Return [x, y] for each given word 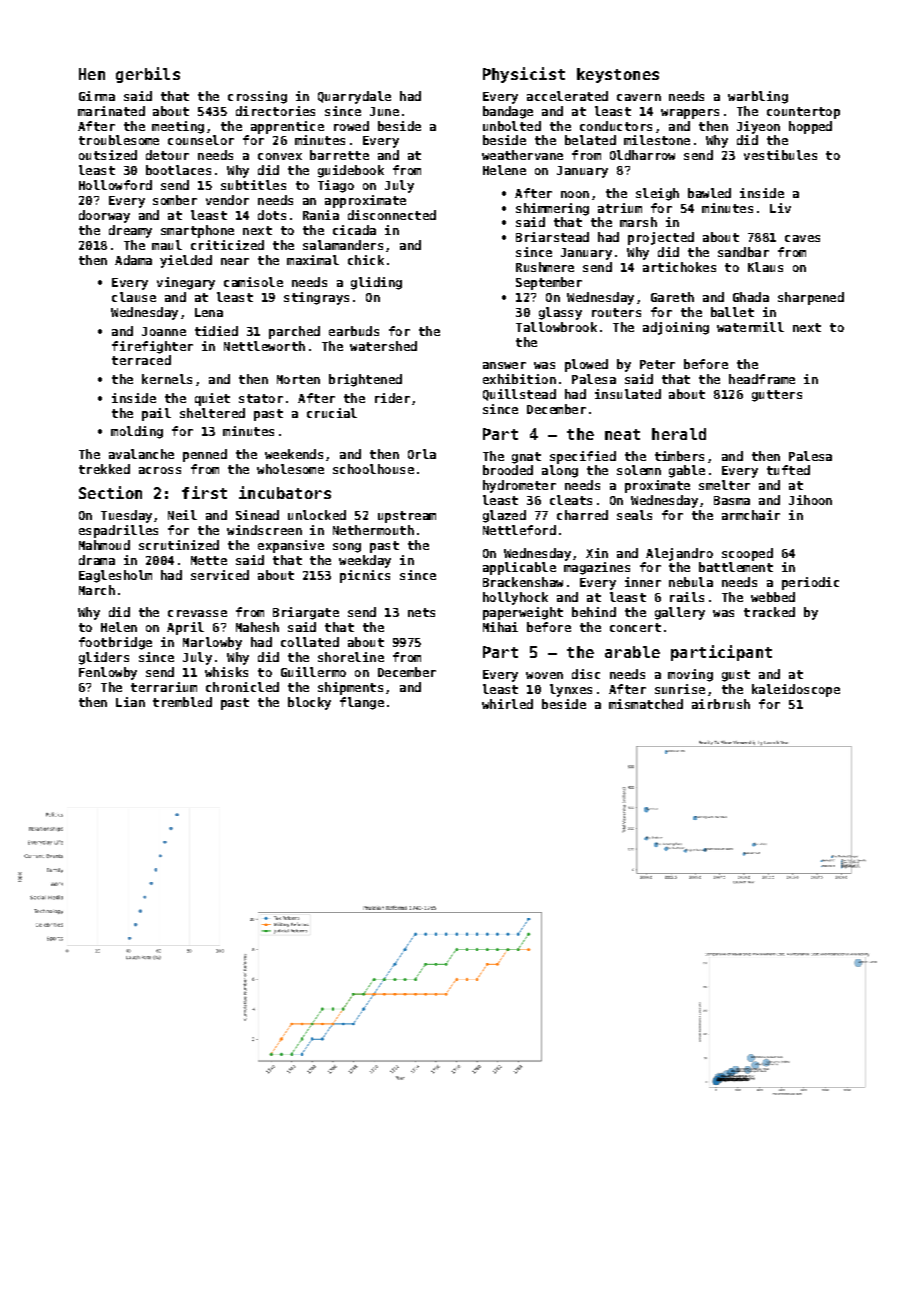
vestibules [780, 155]
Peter [657, 364]
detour [167, 155]
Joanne [164, 331]
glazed [504, 516]
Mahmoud [104, 545]
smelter [724, 485]
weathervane [522, 155]
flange [362, 703]
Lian [130, 702]
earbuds [354, 331]
